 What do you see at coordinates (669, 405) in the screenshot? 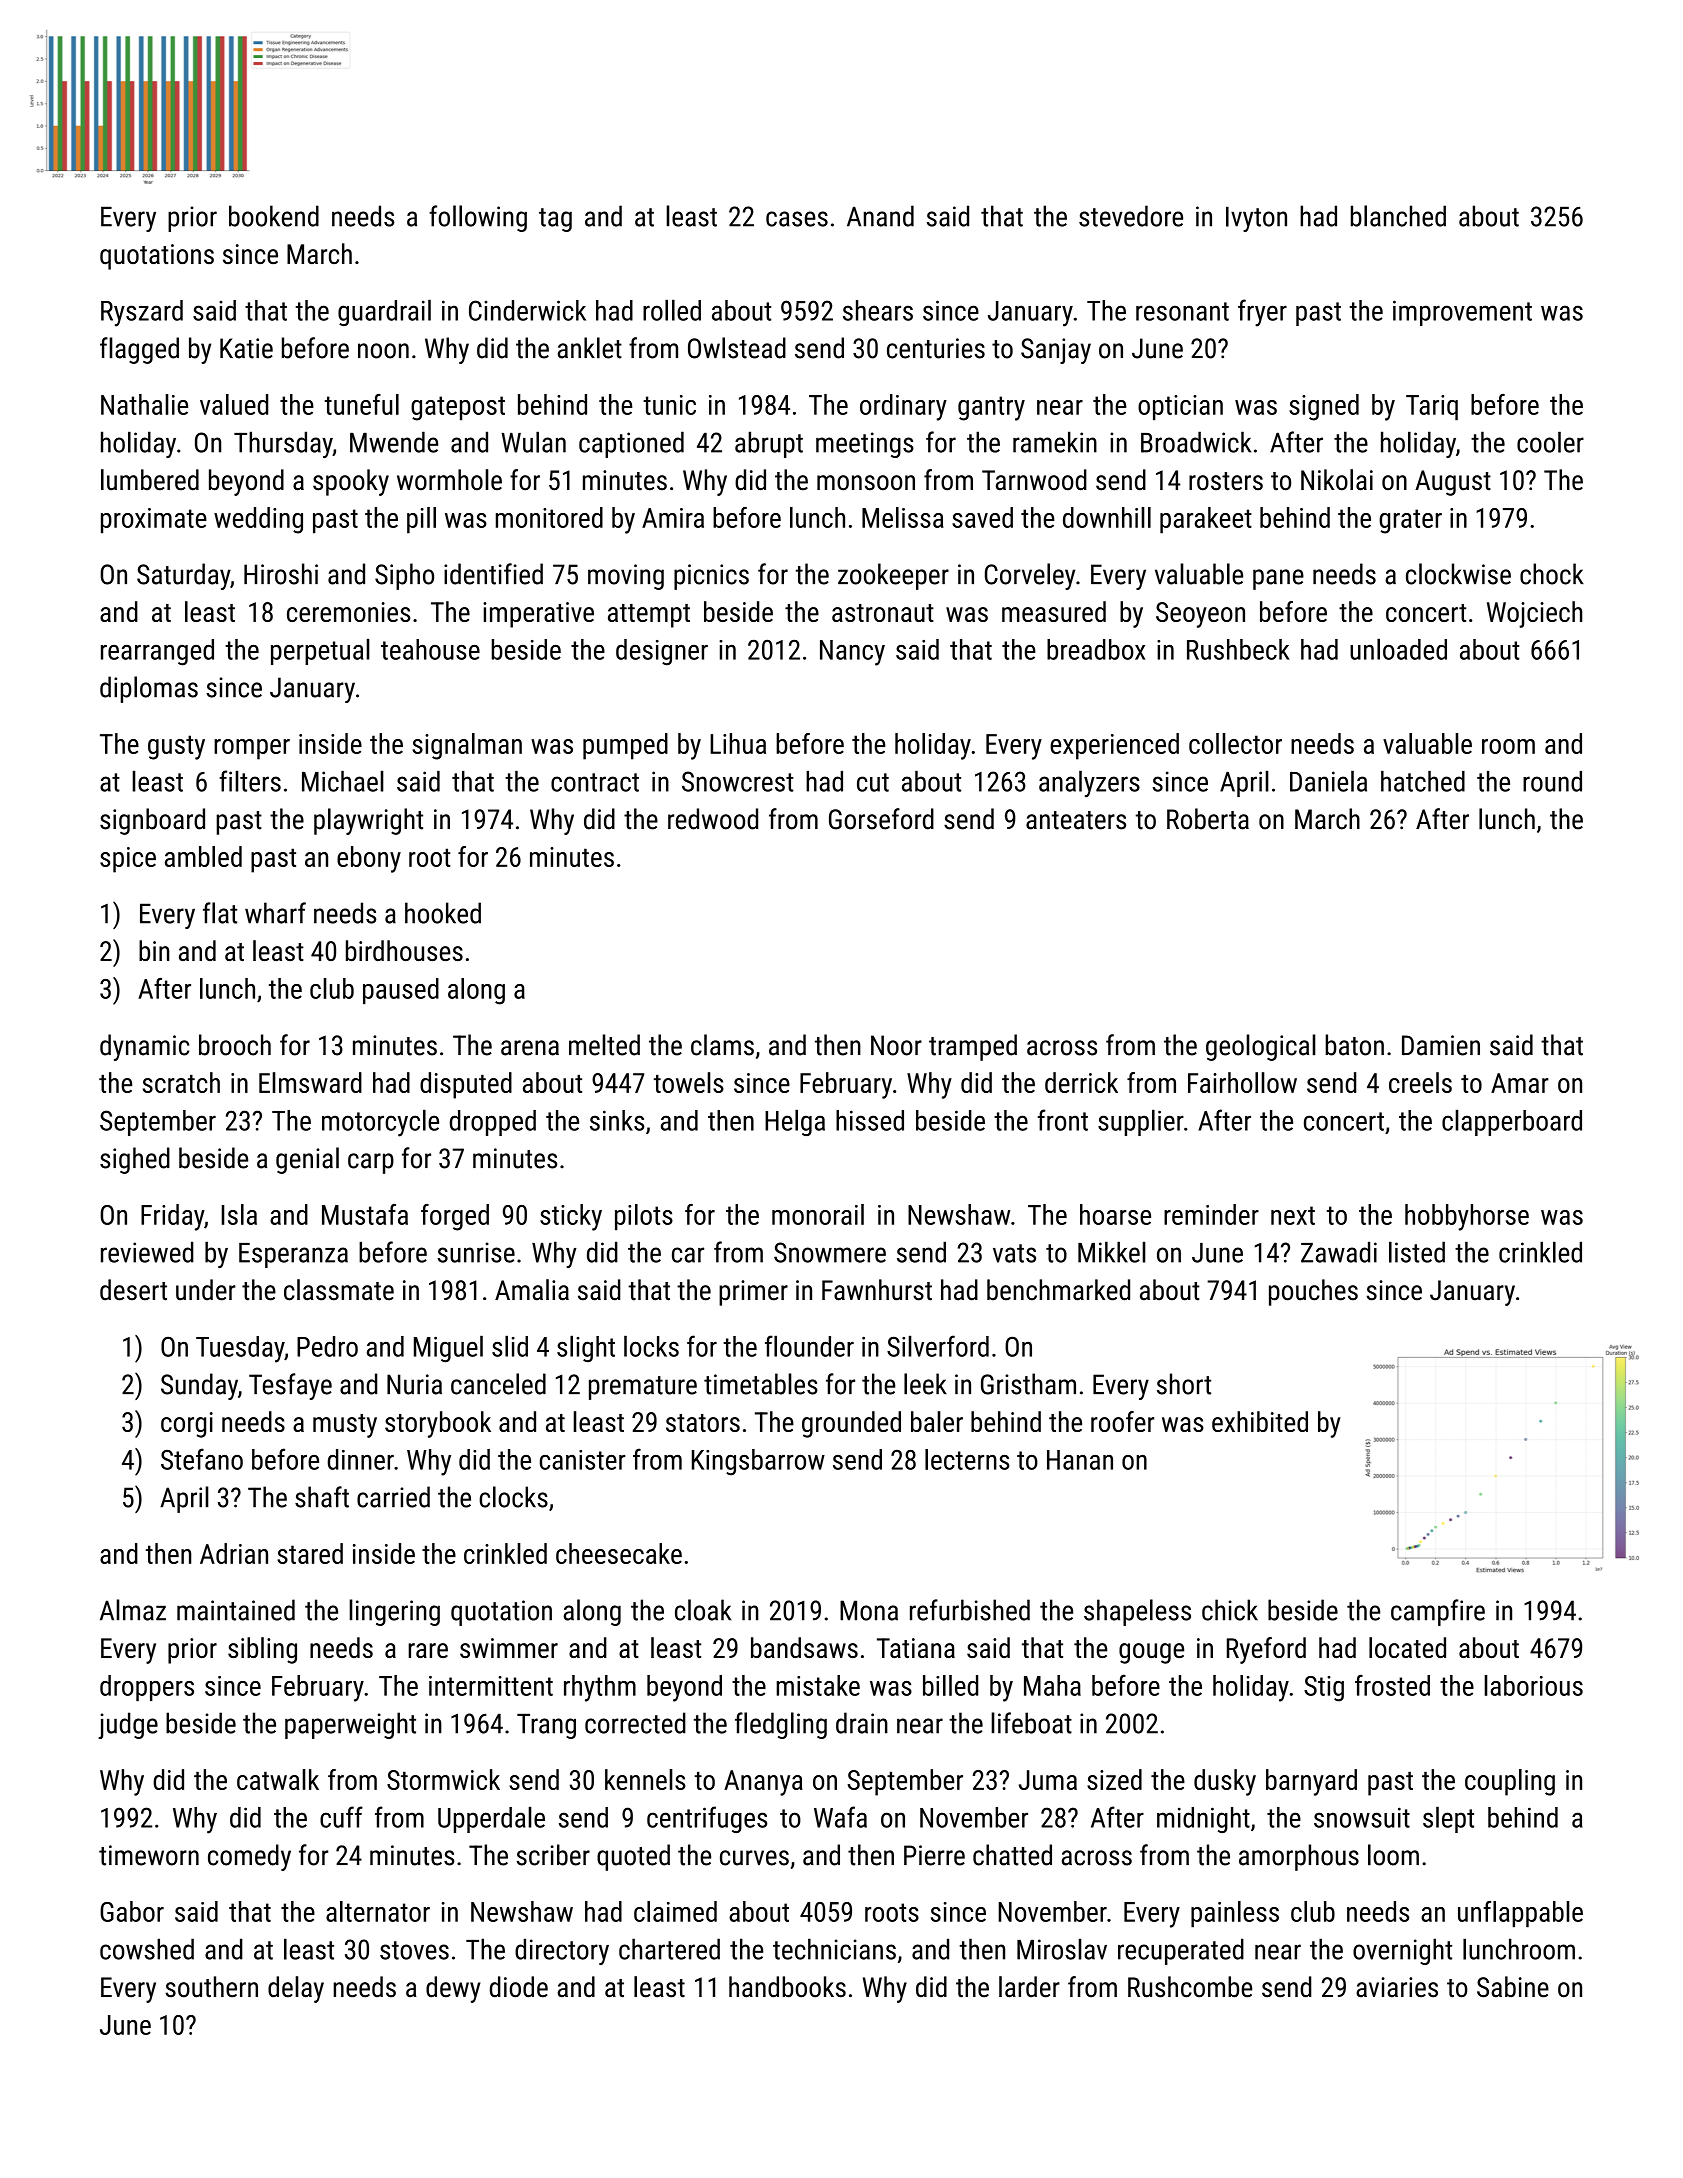
I see `tunic` at bounding box center [669, 405].
